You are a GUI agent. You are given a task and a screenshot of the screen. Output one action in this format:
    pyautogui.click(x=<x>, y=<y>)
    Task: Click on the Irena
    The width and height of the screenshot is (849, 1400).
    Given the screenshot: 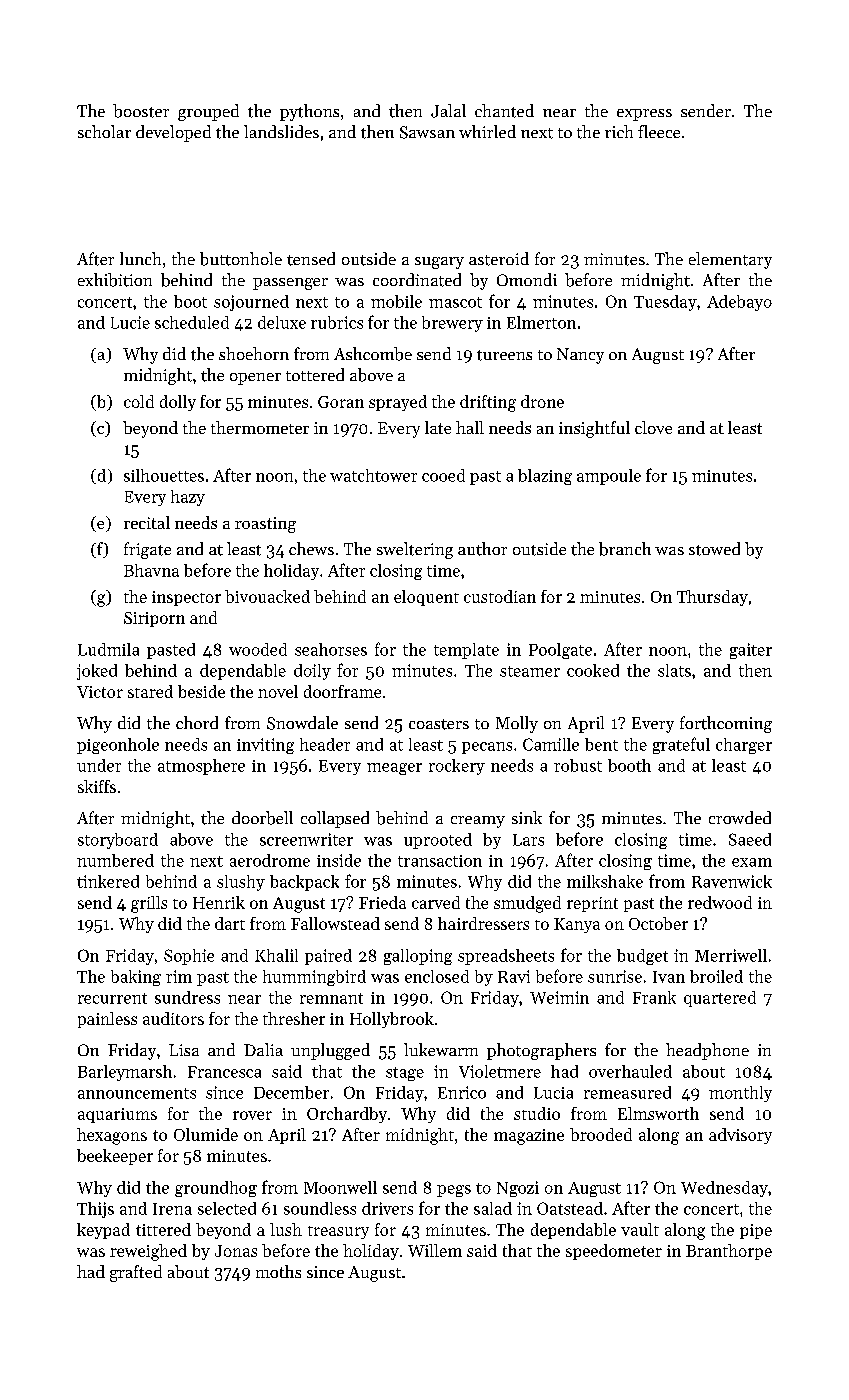 What is the action you would take?
    pyautogui.click(x=172, y=1209)
